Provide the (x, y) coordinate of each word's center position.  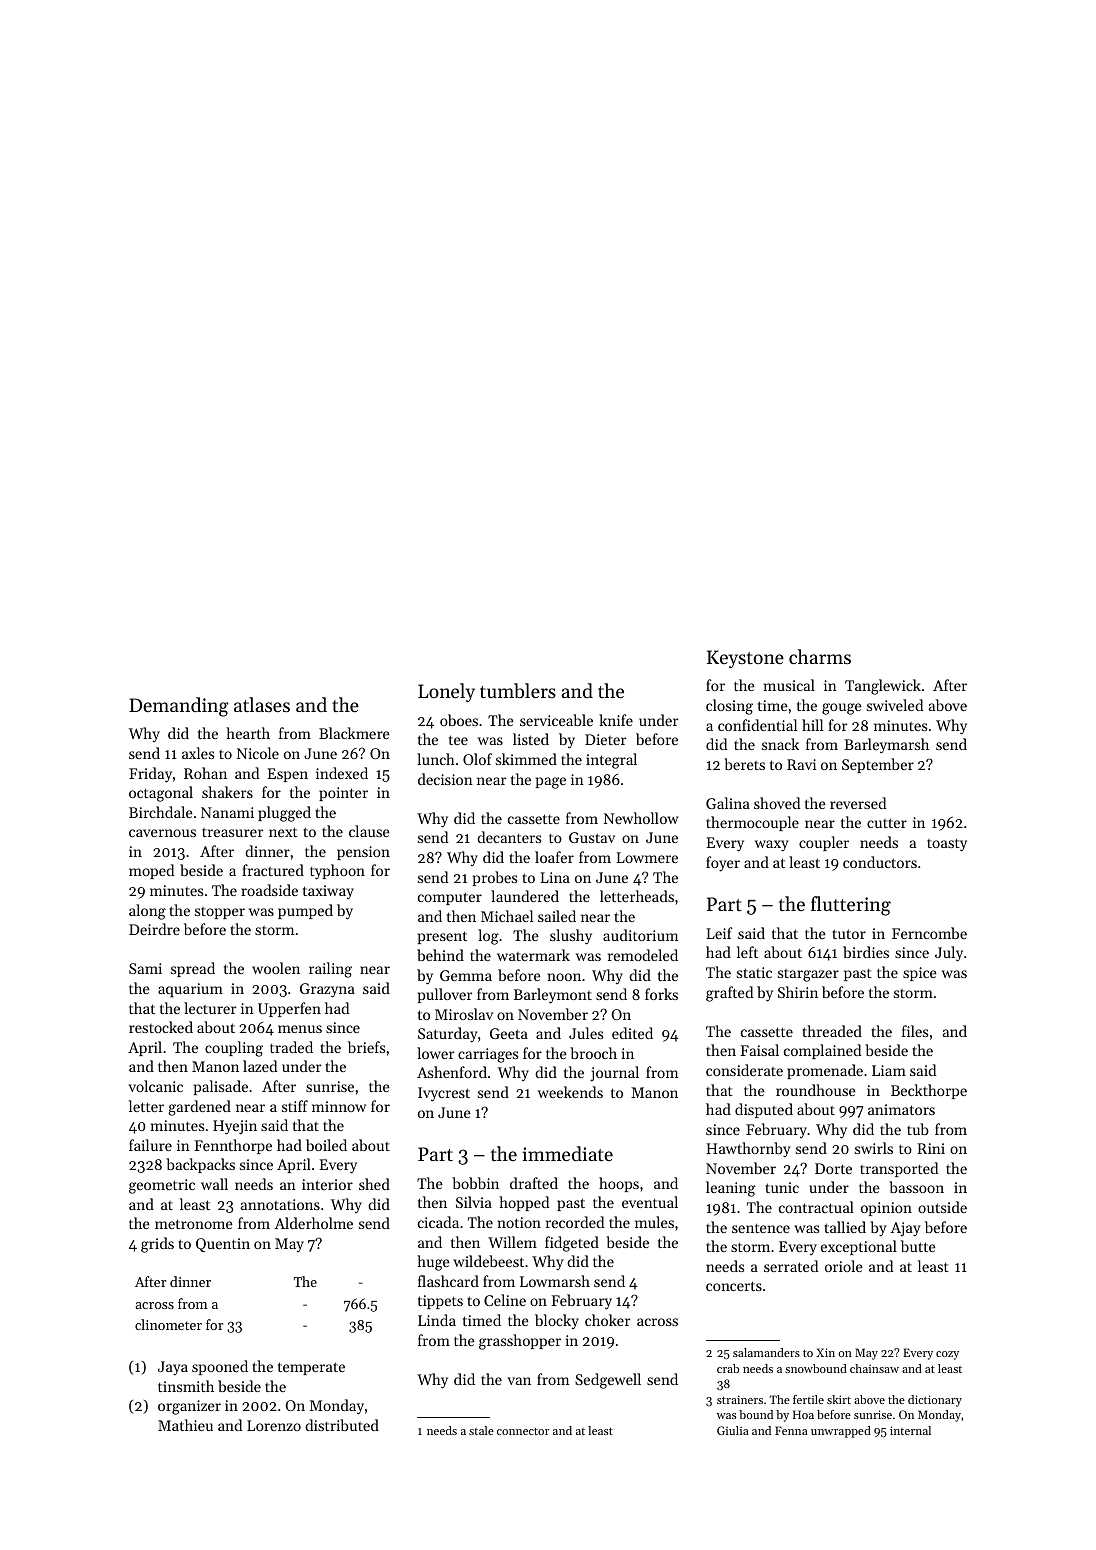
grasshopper (520, 1342)
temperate (311, 1368)
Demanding (179, 707)
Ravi (801, 764)
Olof (477, 759)
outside (942, 1207)
